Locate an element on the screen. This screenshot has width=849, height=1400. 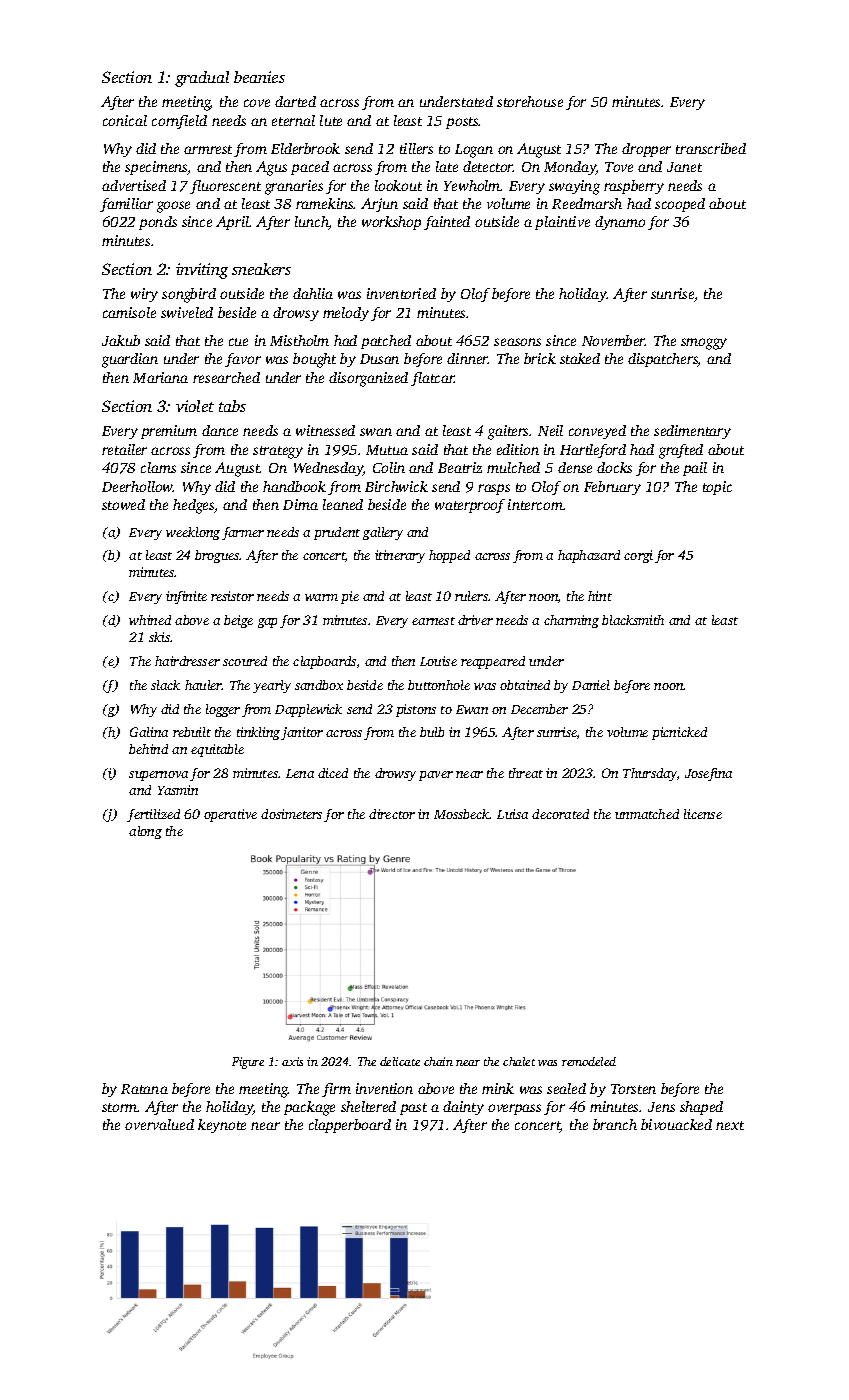
blacksmith is located at coordinates (633, 620).
